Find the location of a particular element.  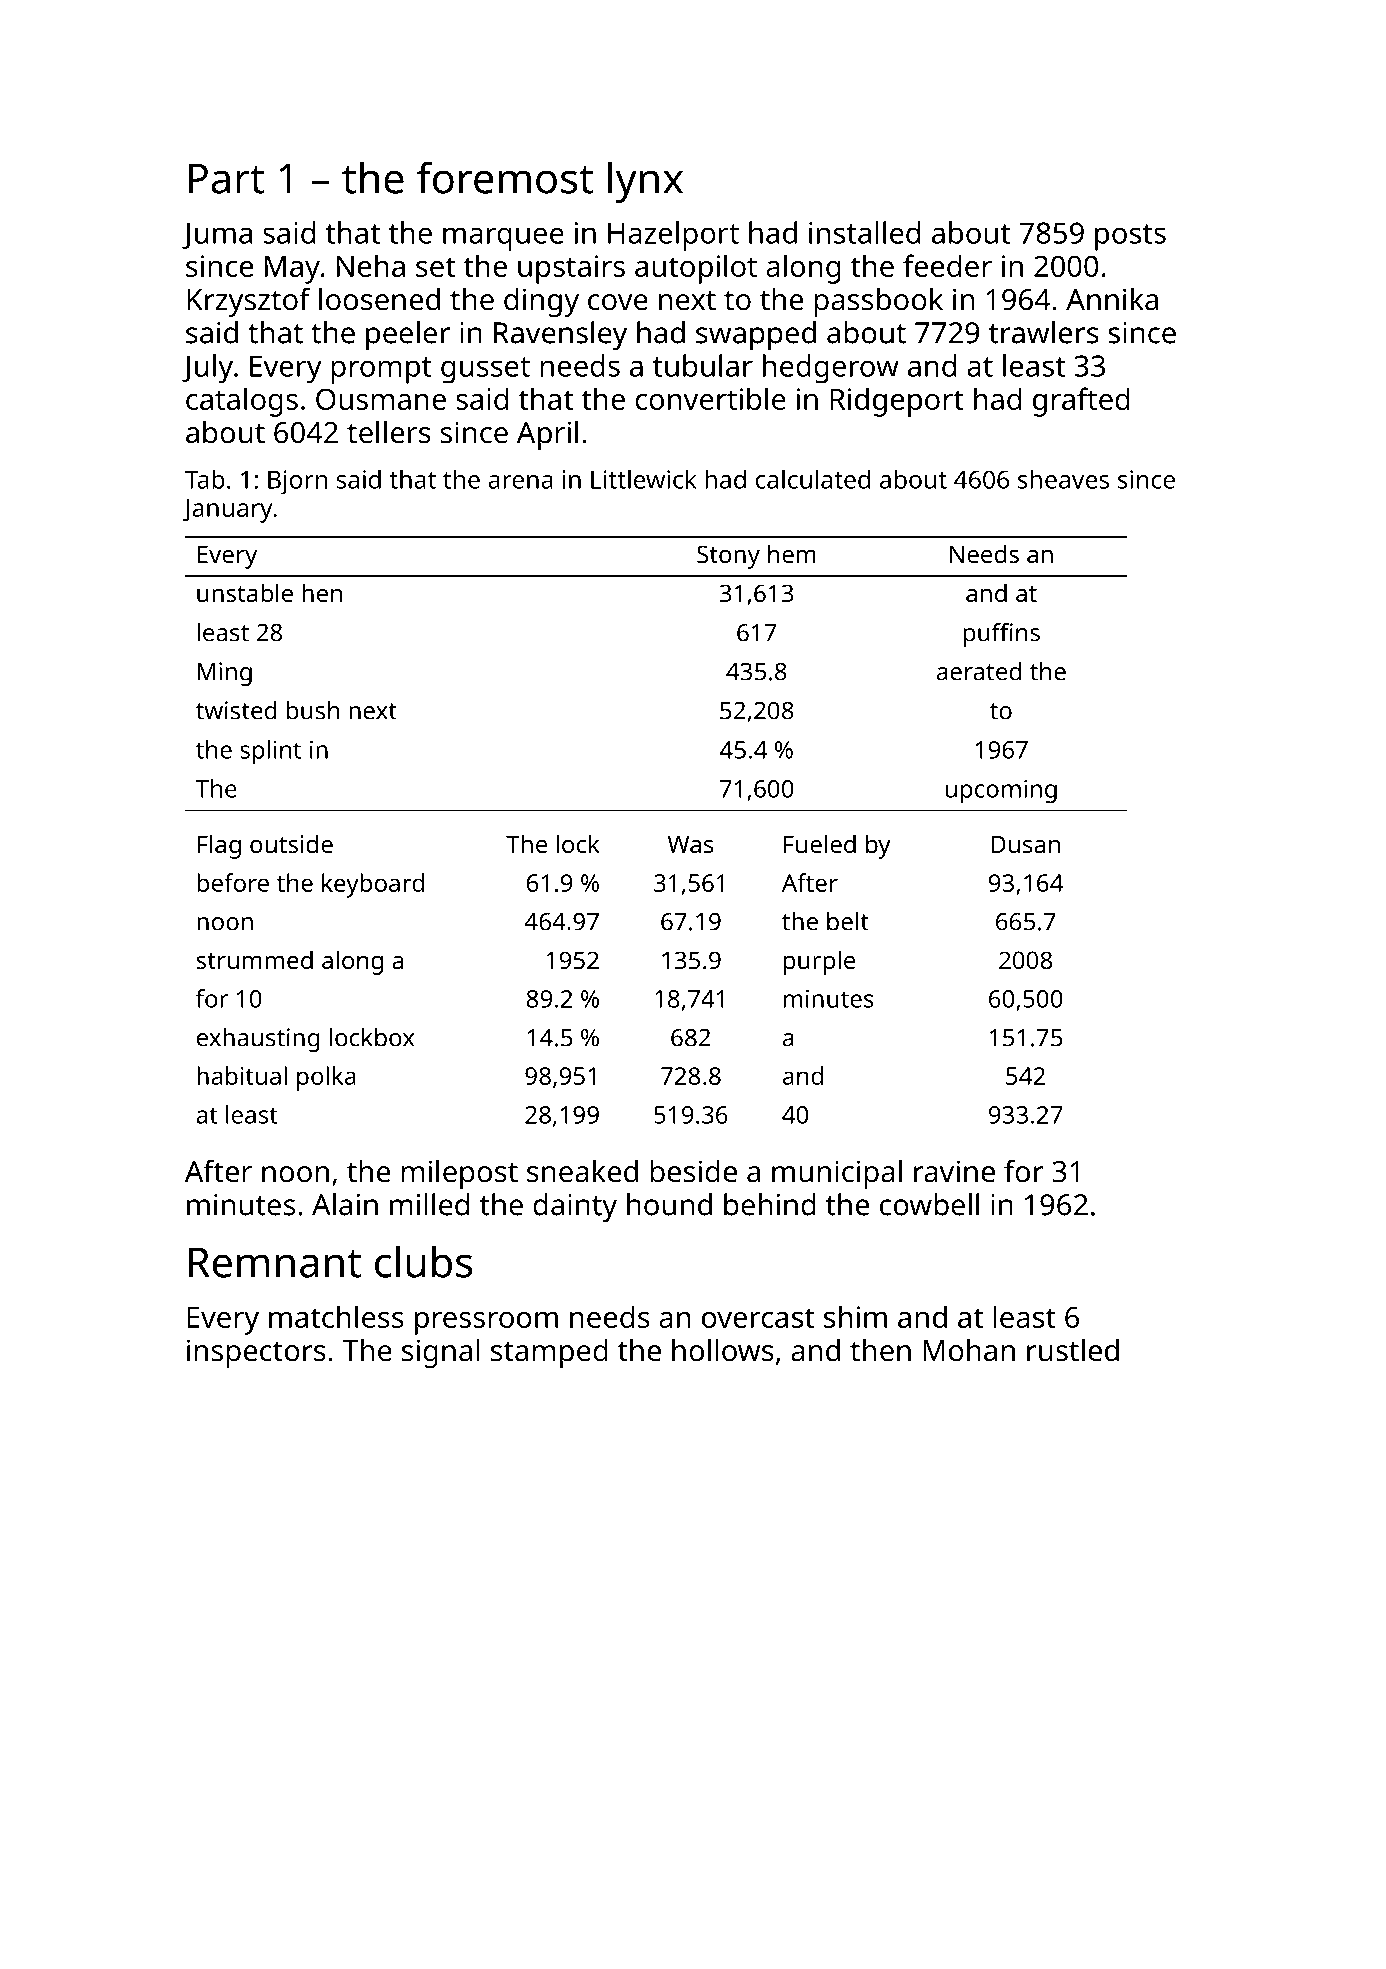

July is located at coordinates (207, 369).
